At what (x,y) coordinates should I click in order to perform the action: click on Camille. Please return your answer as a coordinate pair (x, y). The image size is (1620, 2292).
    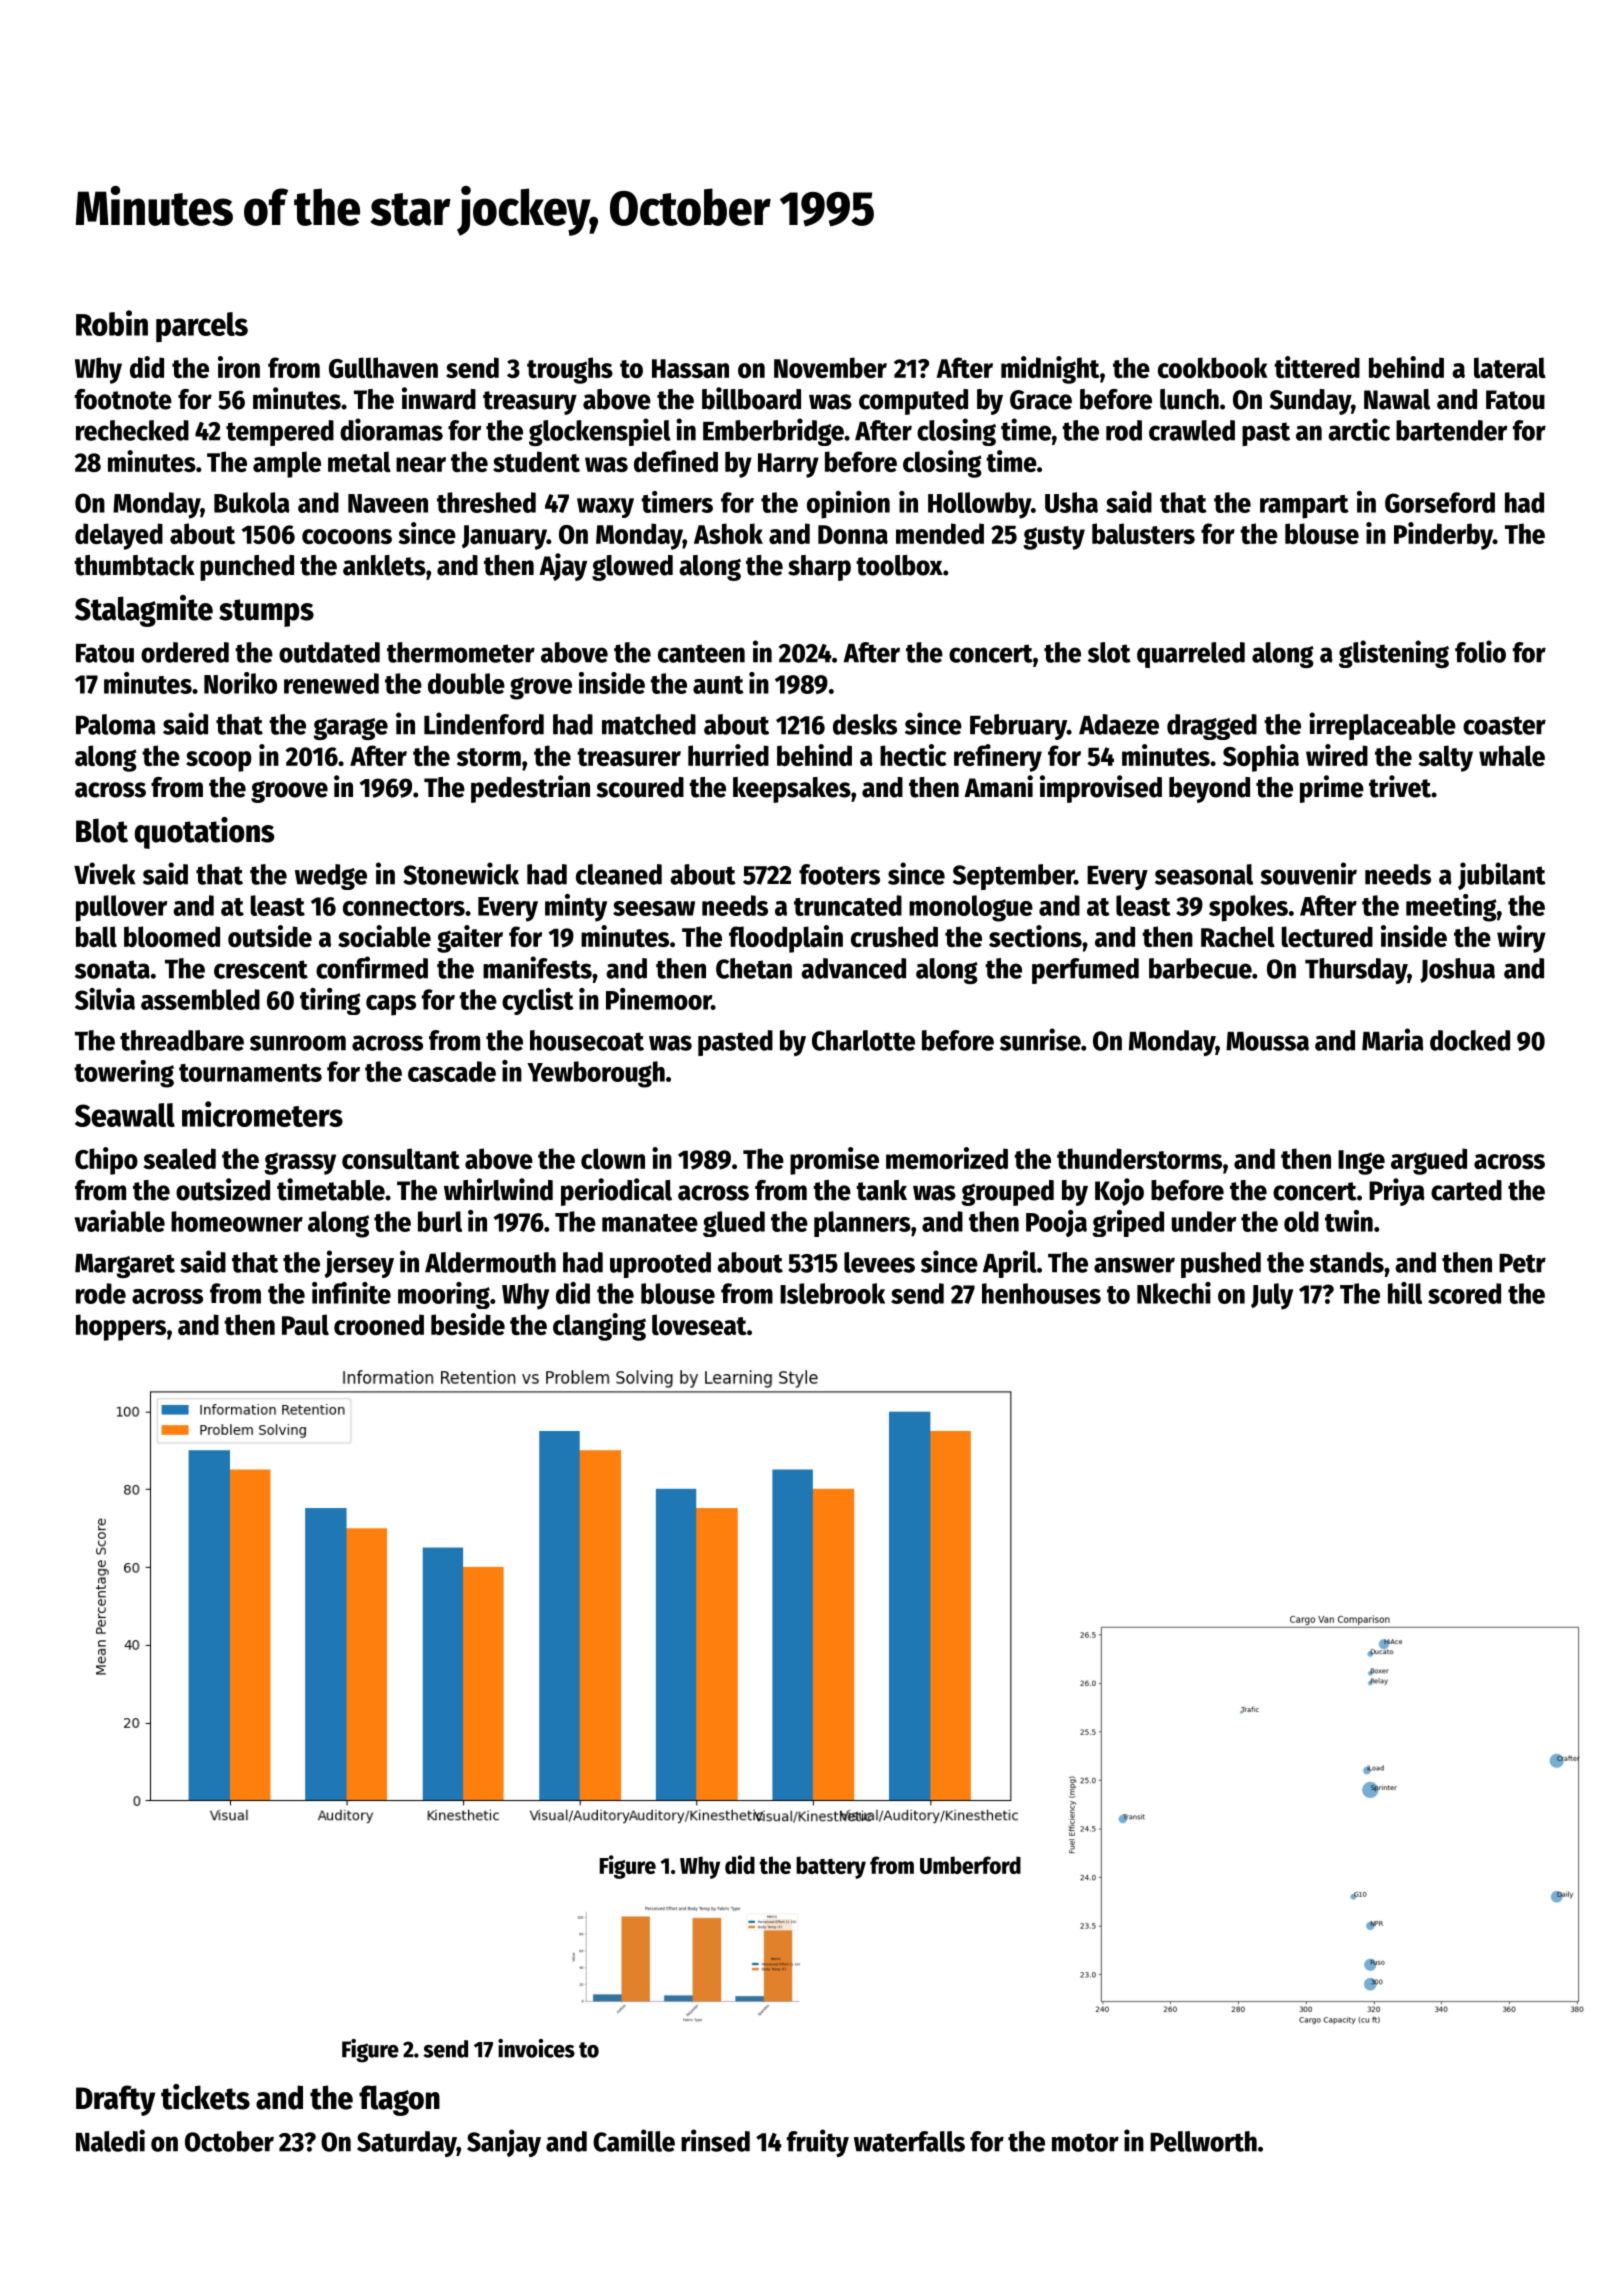
    Looking at the image, I should click on (634, 2140).
